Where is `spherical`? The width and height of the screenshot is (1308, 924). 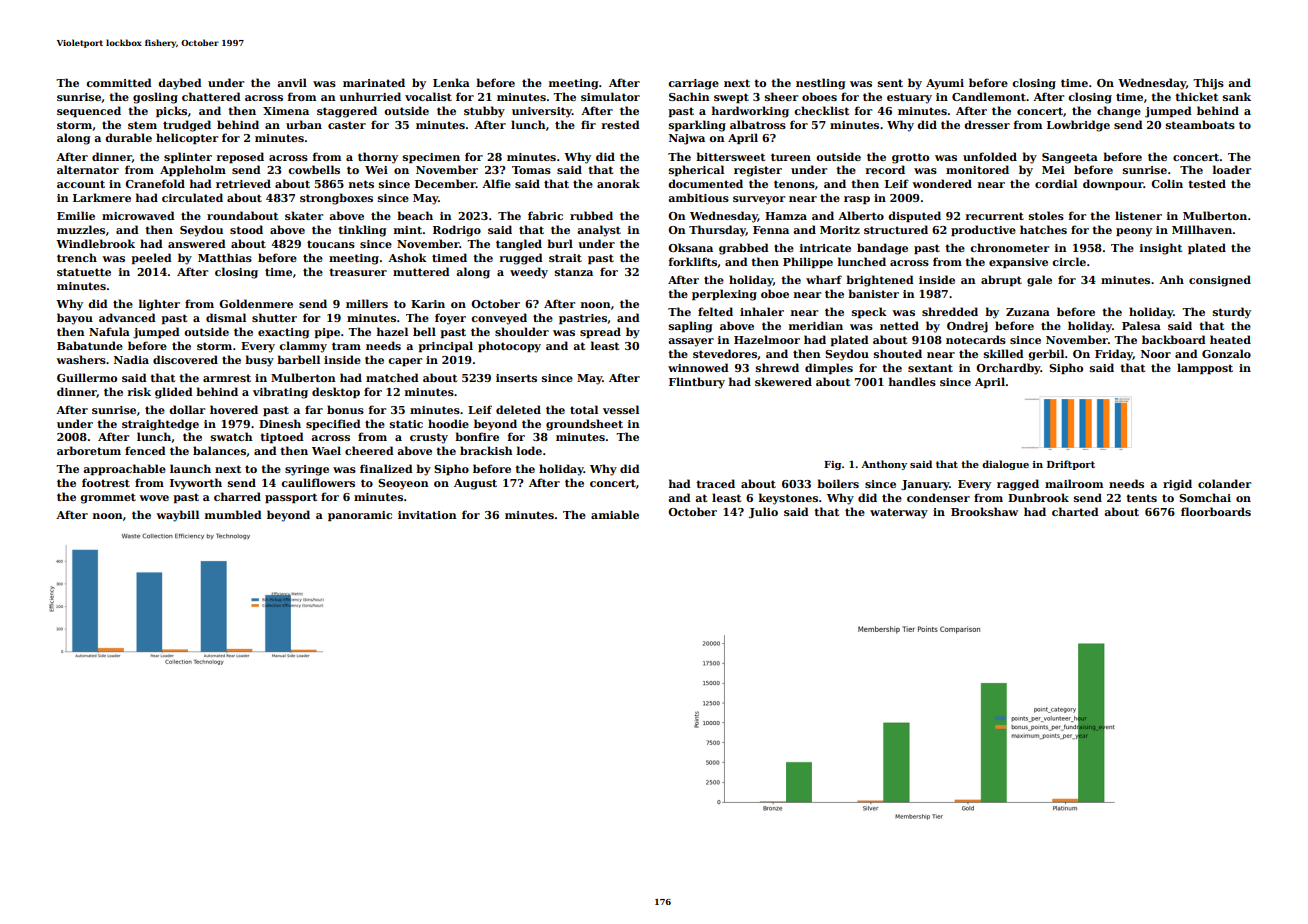
spherical is located at coordinates (696, 170).
